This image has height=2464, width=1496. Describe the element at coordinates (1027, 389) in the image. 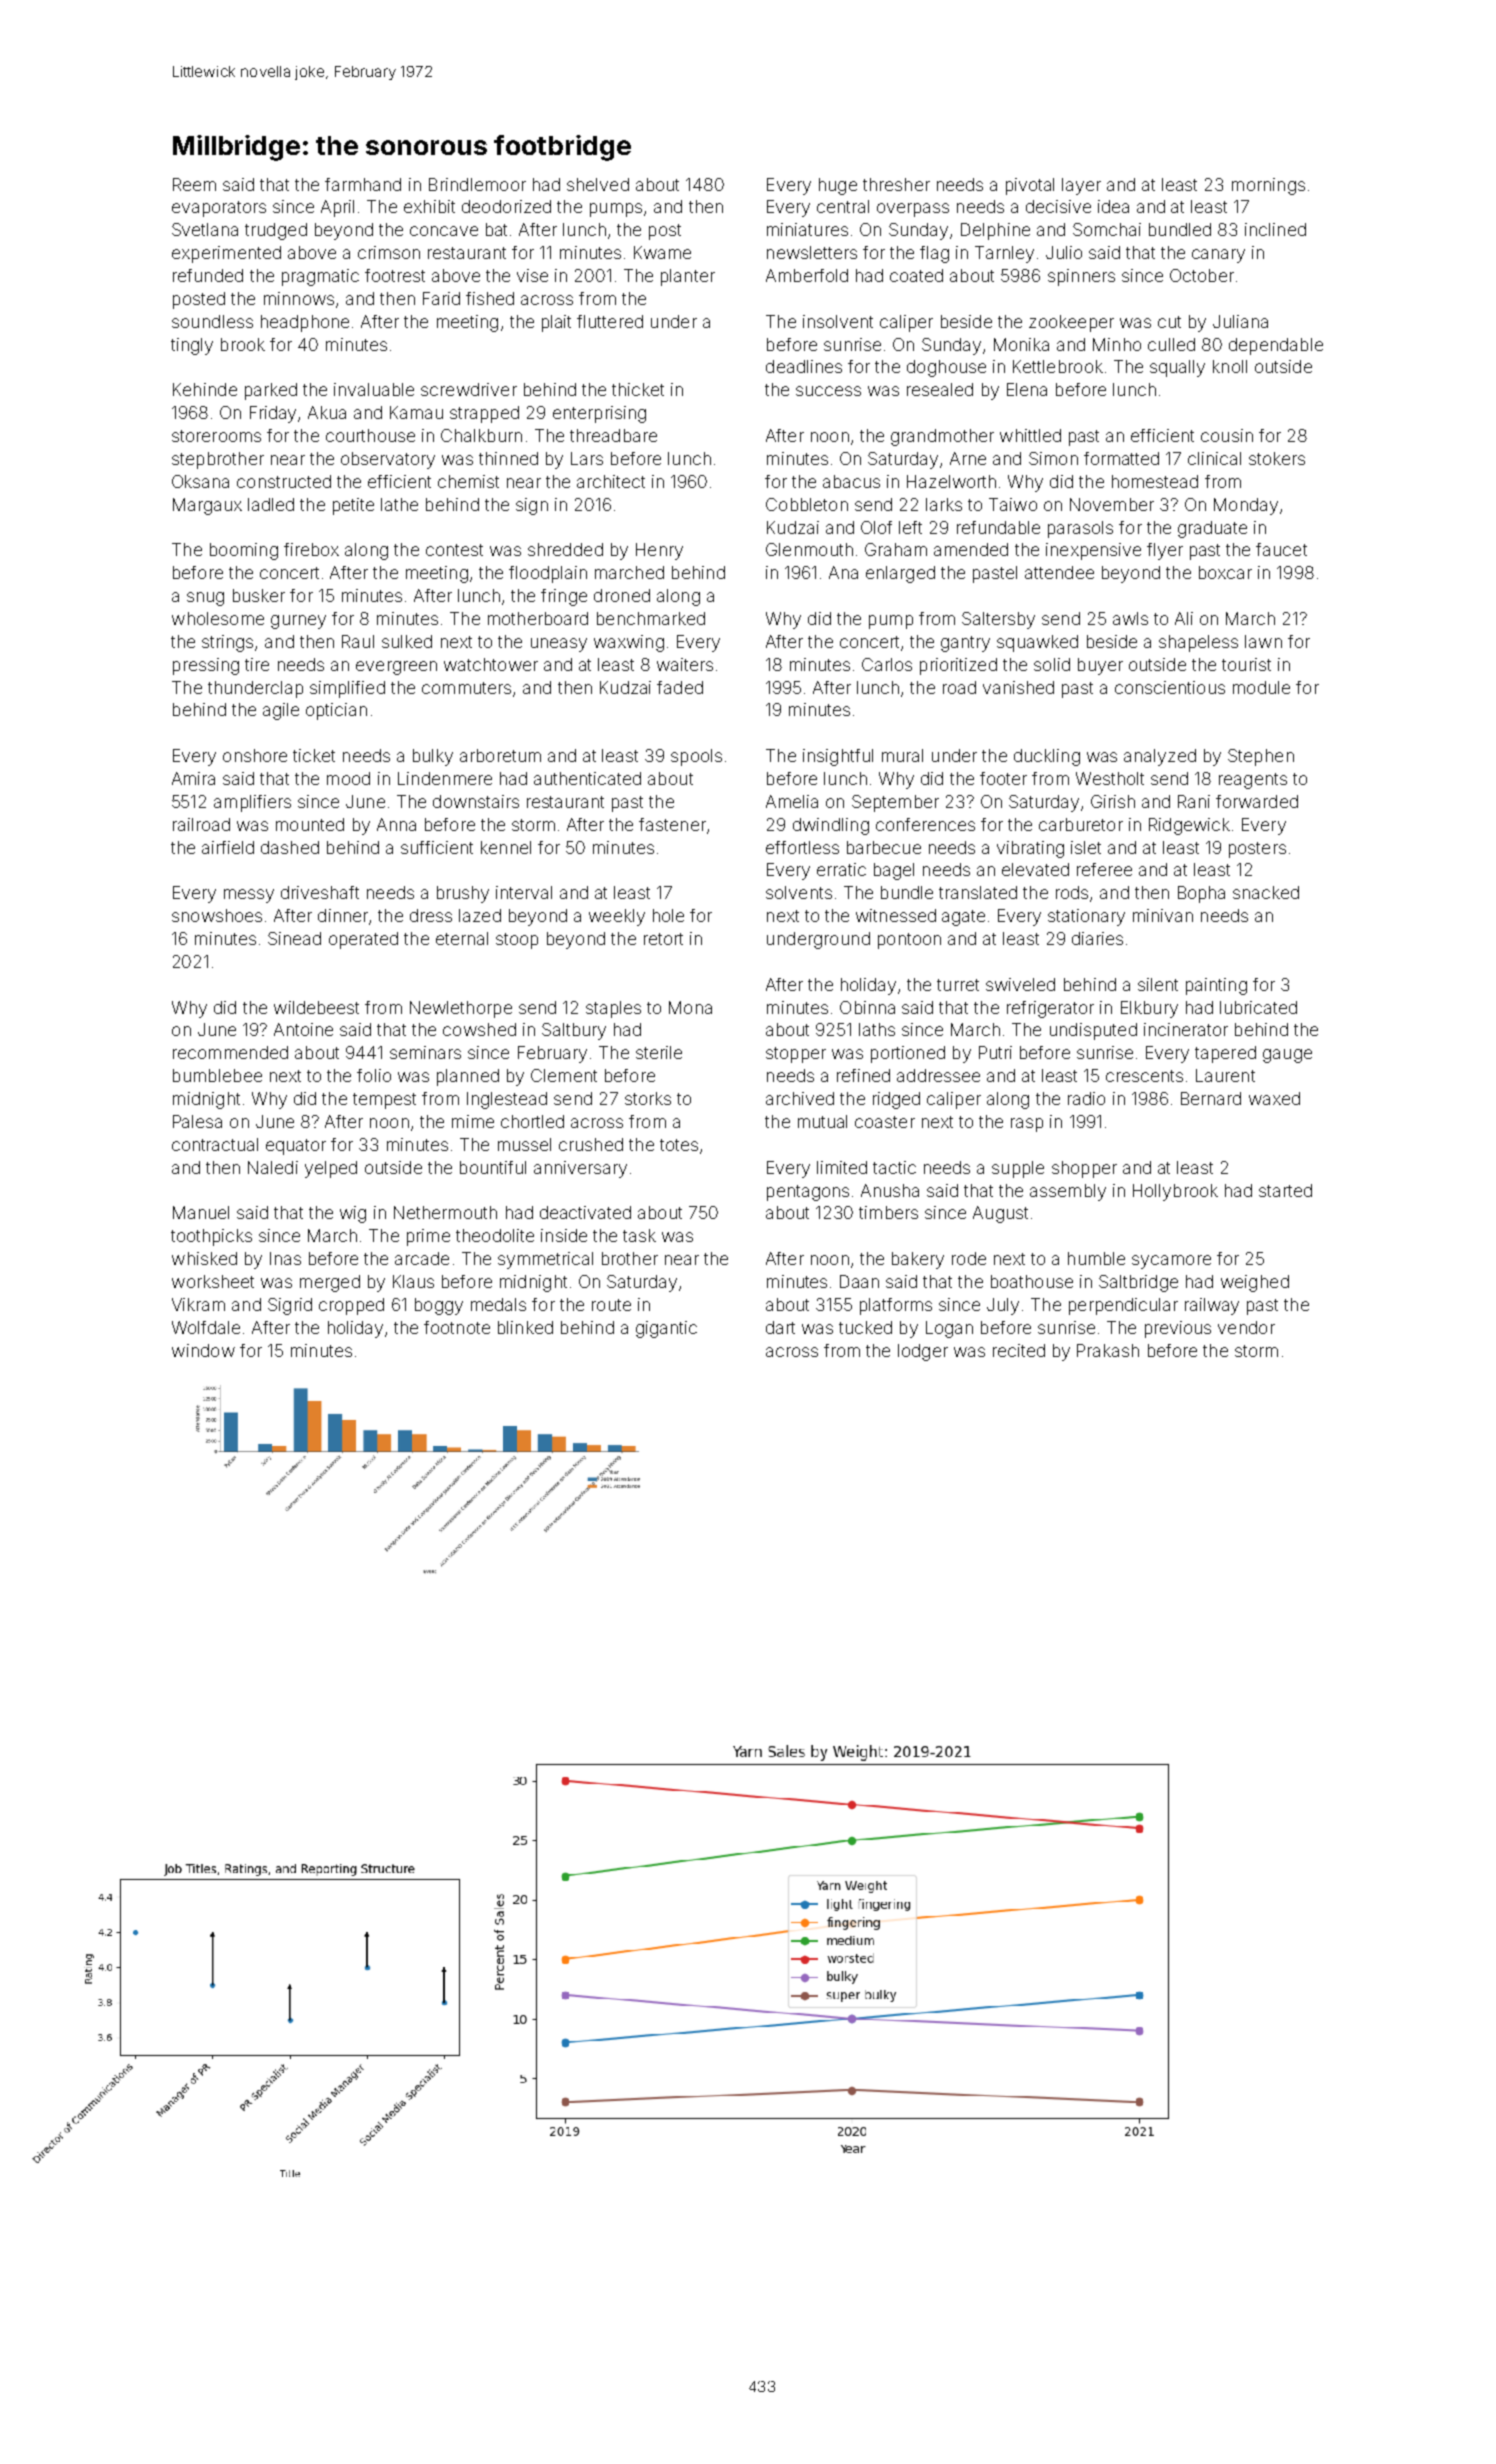

I see `Elena` at that location.
